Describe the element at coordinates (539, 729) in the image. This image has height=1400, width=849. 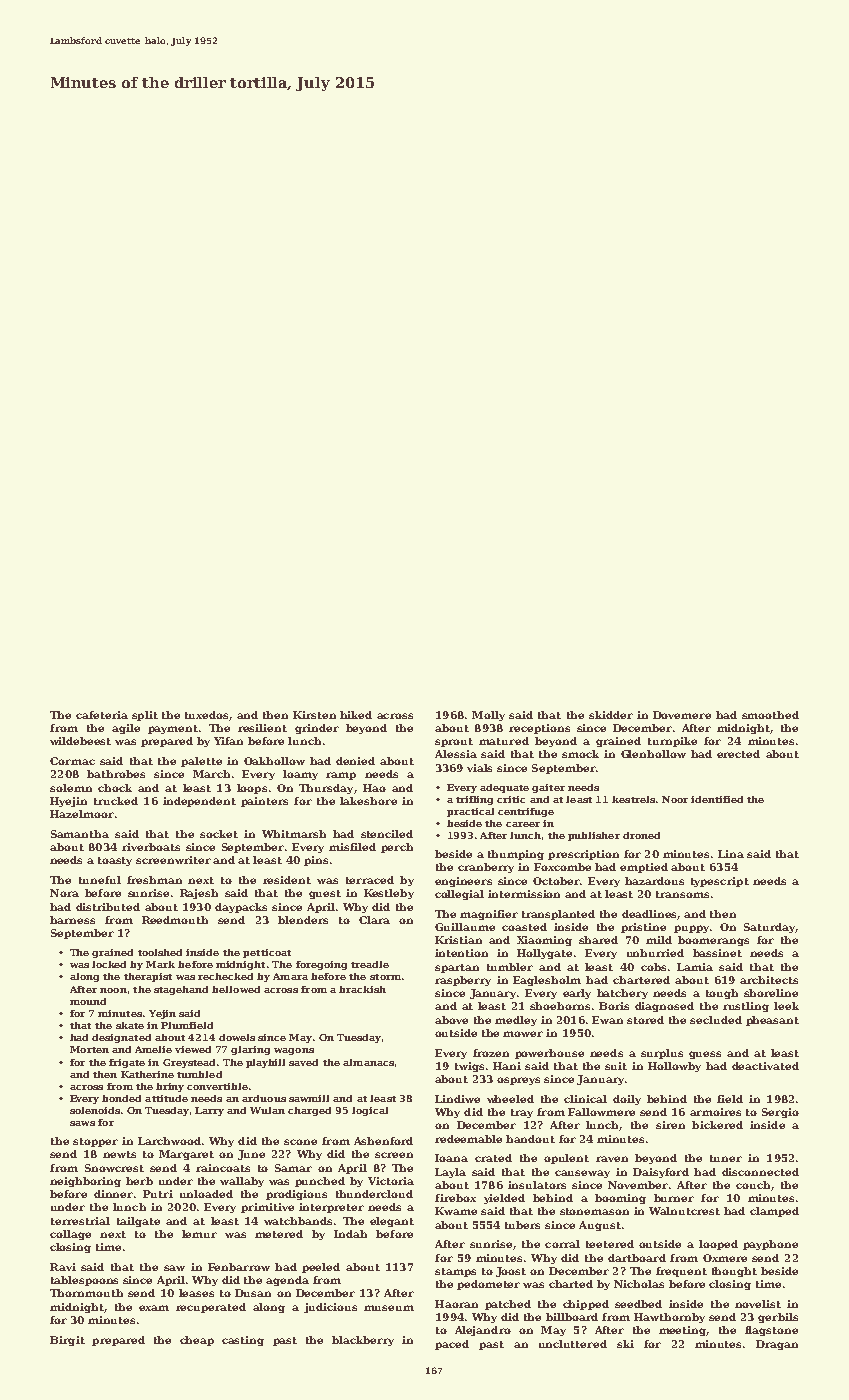
I see `receptions` at that location.
